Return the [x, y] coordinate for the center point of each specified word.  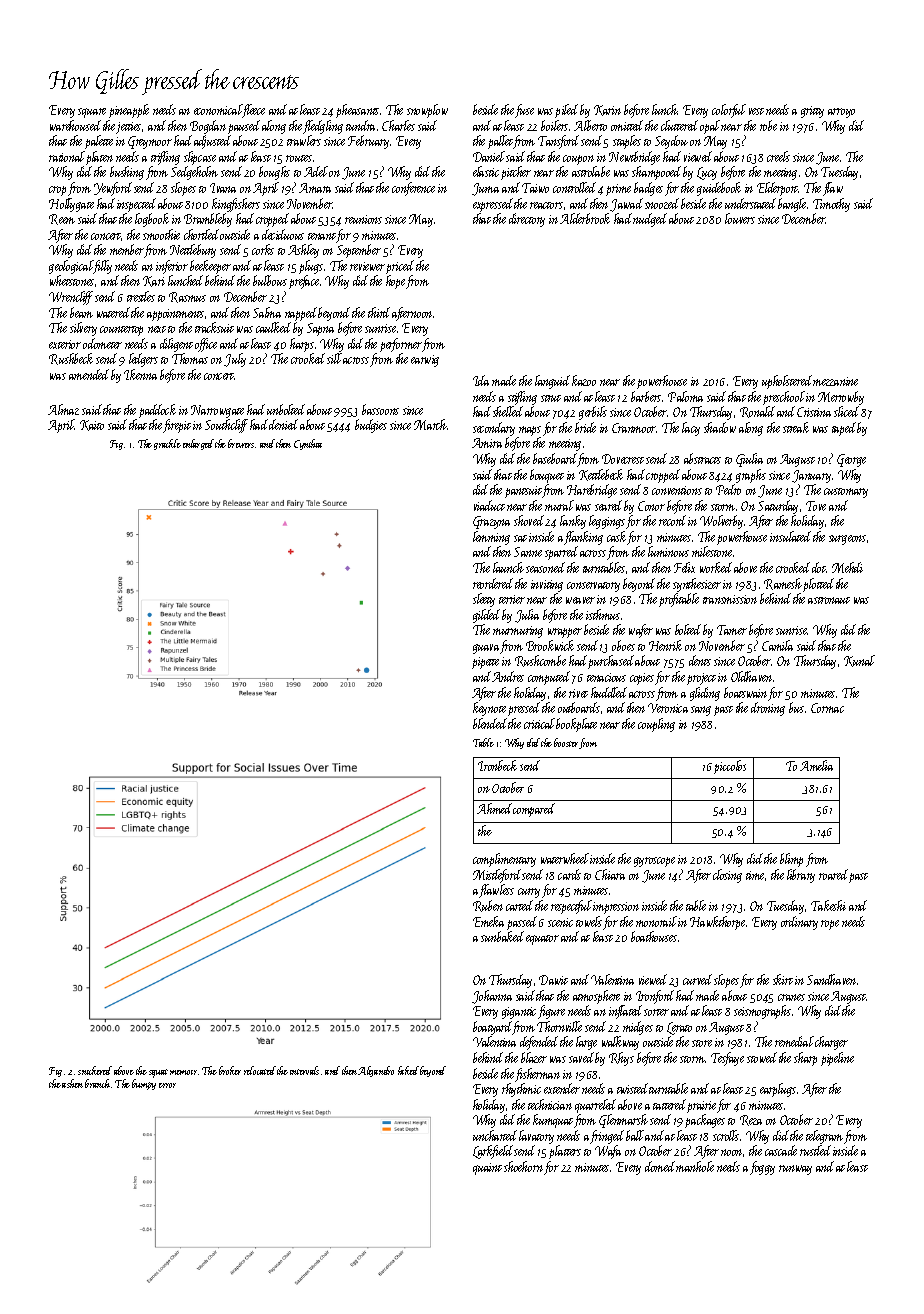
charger [831, 1043]
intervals [304, 1070]
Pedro [728, 489]
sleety [484, 600]
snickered [95, 1070]
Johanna [492, 997]
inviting [547, 586]
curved [697, 979]
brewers [241, 443]
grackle [167, 444]
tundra [360, 125]
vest [756, 111]
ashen [72, 1083]
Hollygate [71, 205]
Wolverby [721, 522]
